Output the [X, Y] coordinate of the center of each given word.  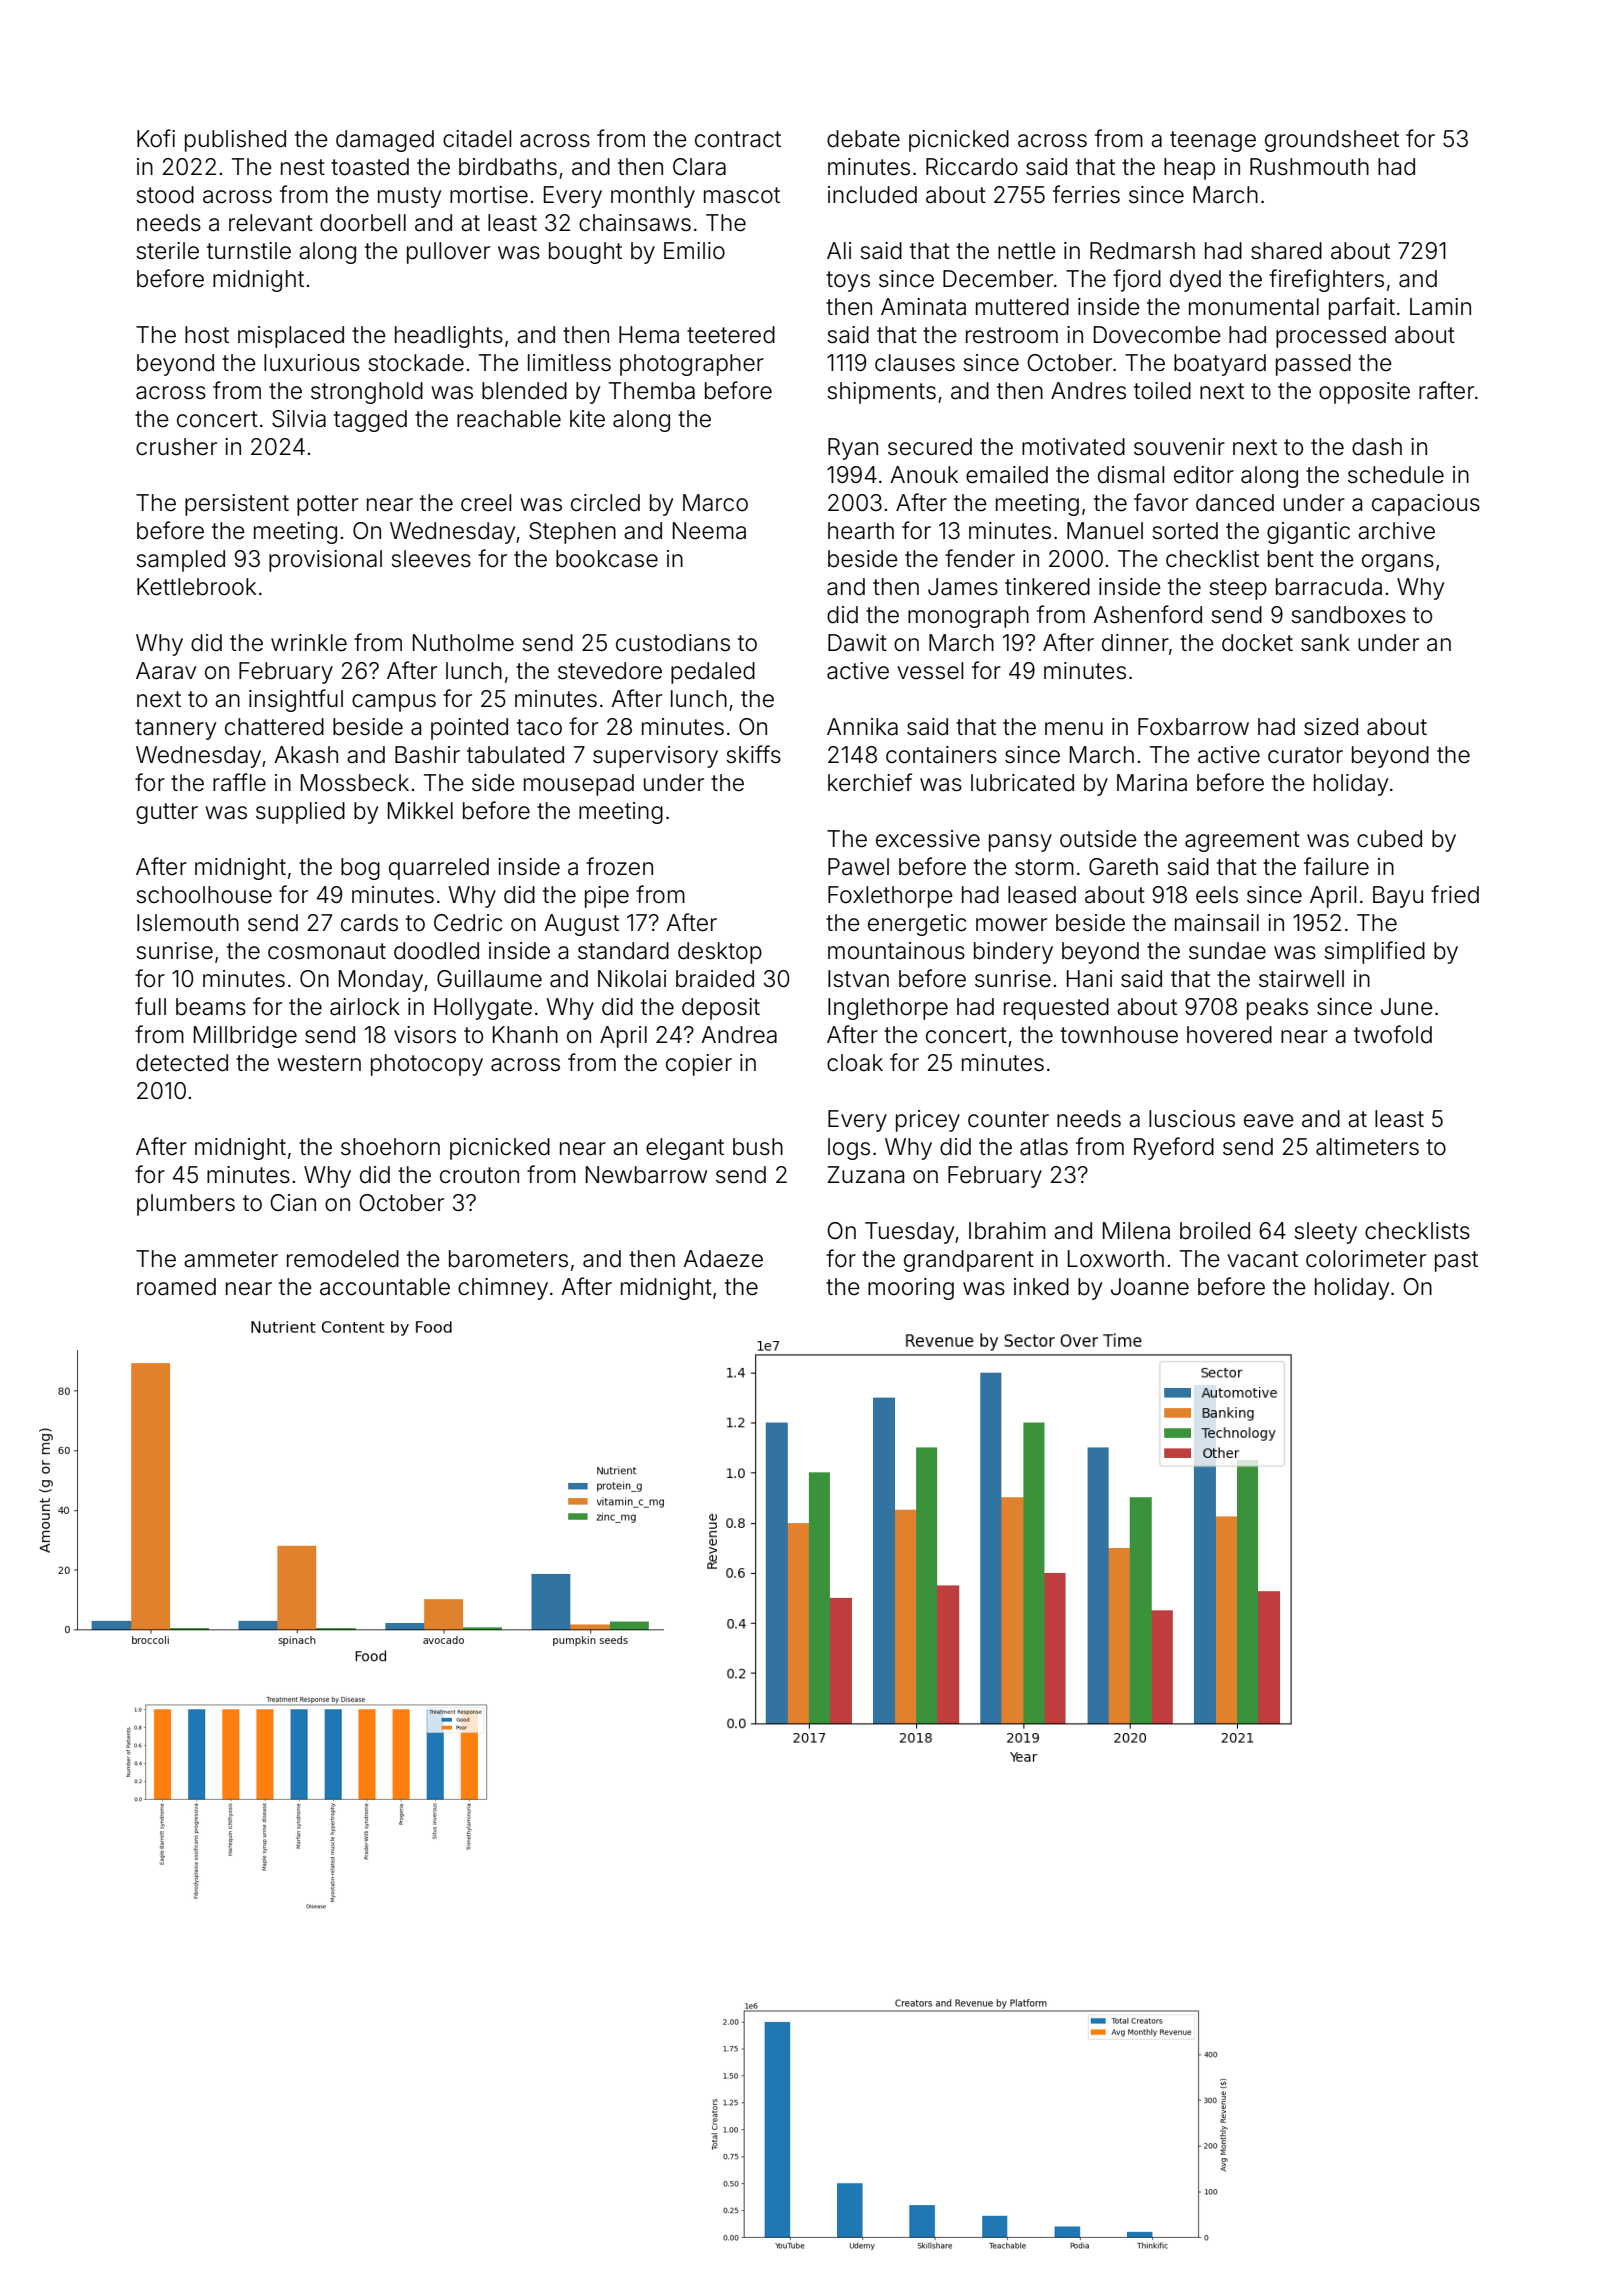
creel [486, 503]
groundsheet [1332, 141]
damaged [385, 141]
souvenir [1179, 447]
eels [1217, 895]
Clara [699, 167]
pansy [1020, 843]
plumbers [186, 1205]
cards [369, 923]
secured [930, 447]
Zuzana [866, 1175]
